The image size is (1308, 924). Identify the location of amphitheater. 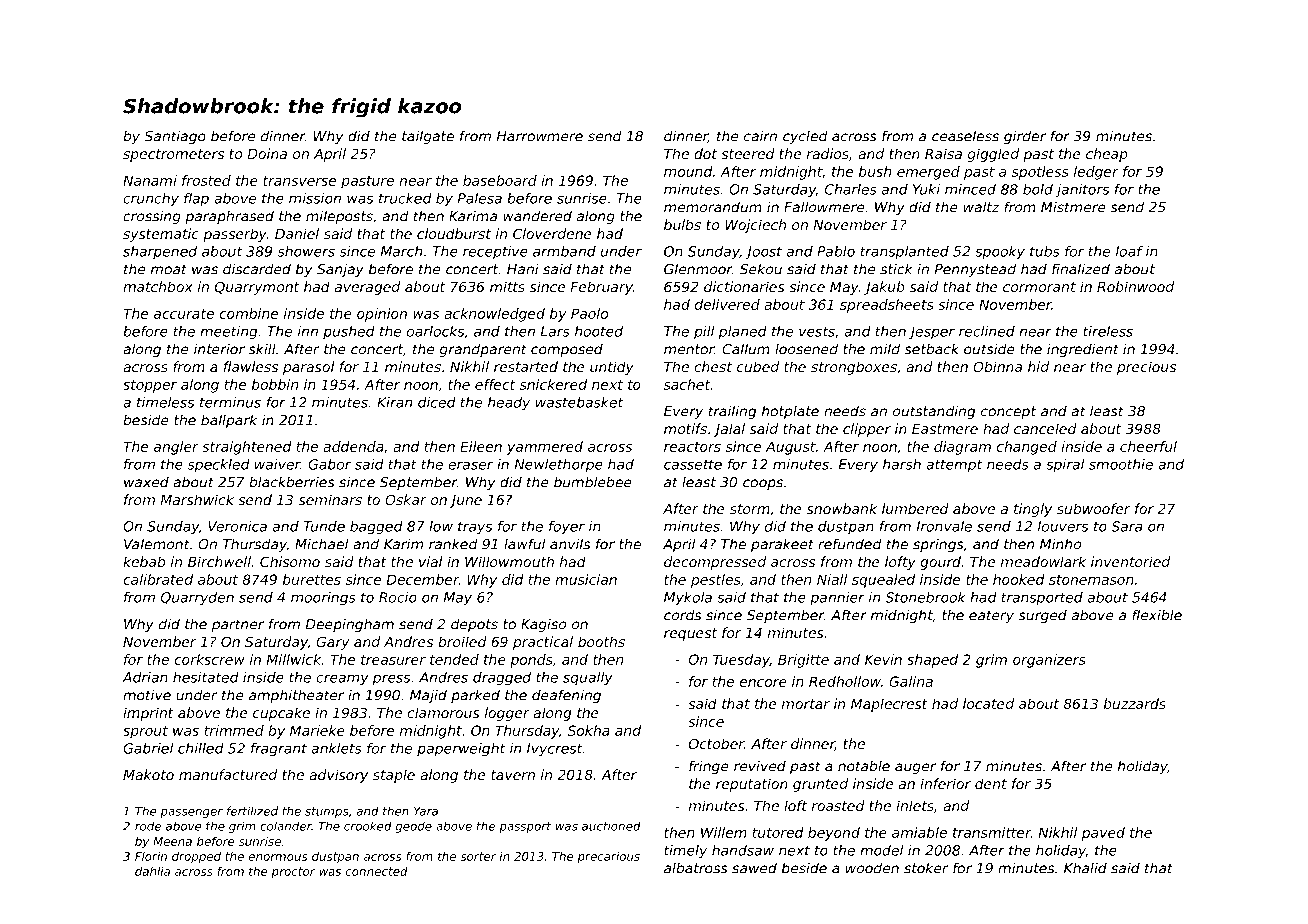
(296, 696).
